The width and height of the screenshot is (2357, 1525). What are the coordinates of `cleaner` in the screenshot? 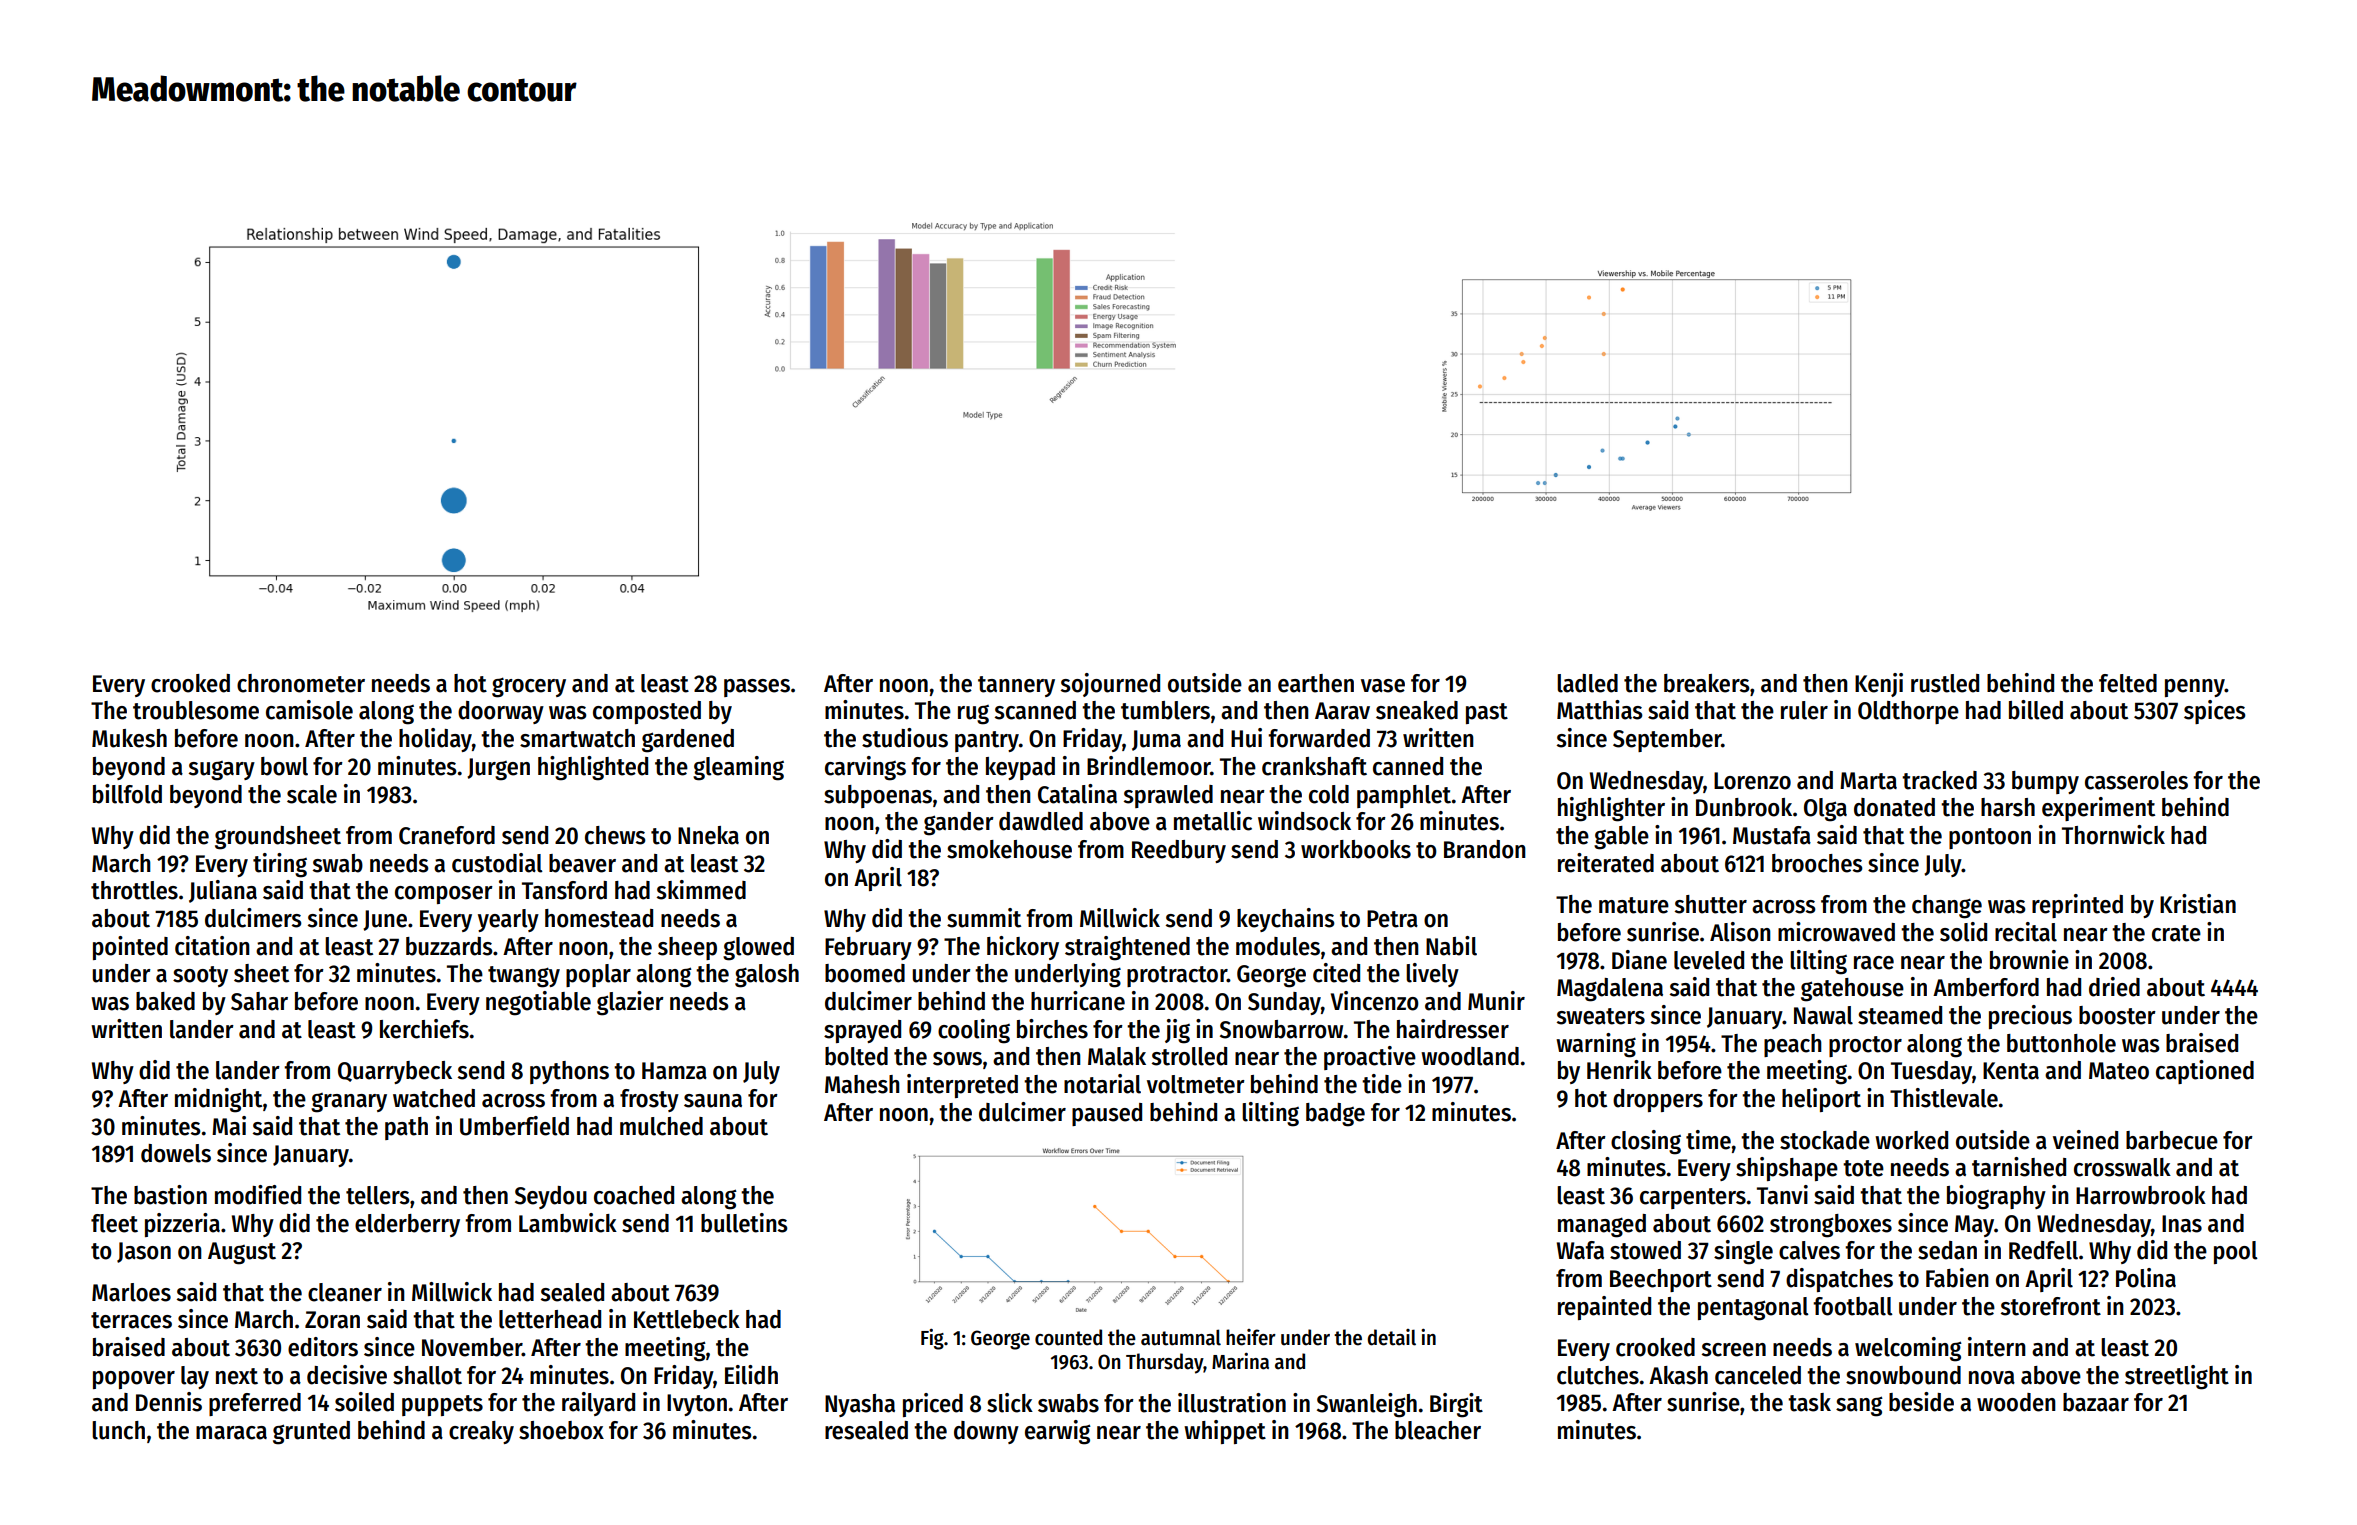 It's located at (345, 1292).
